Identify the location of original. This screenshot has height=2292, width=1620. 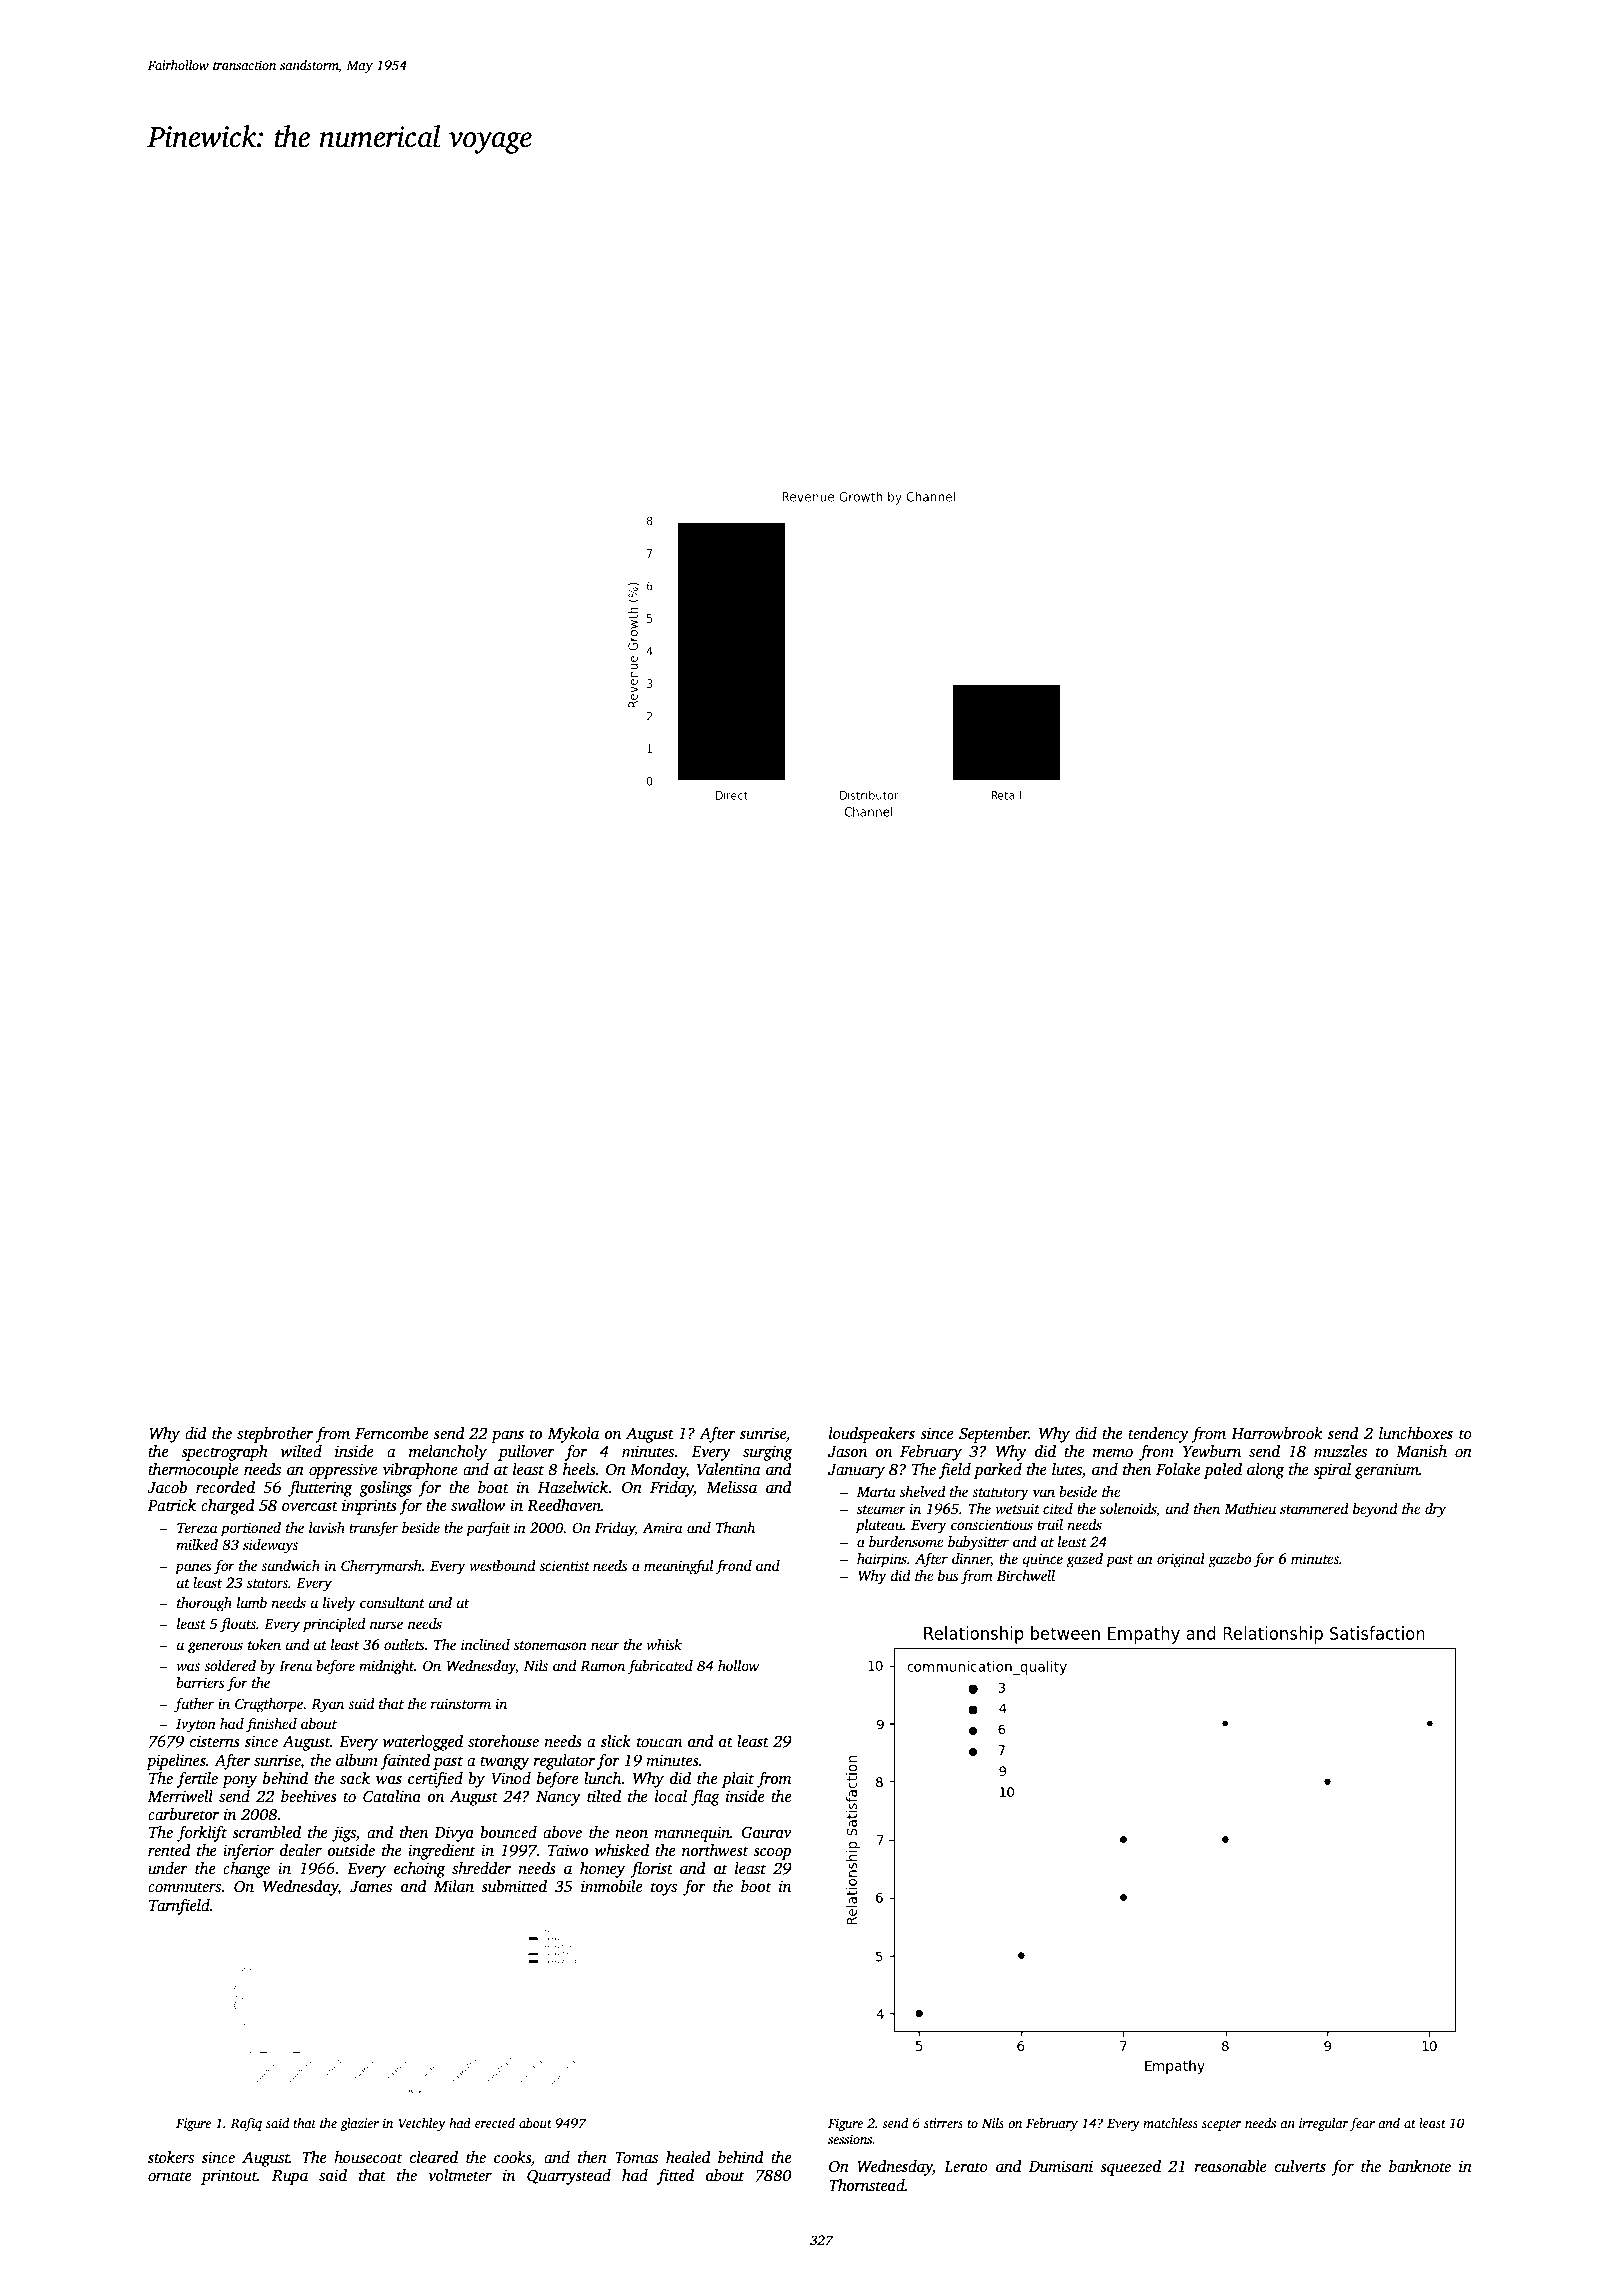
(1181, 1560).
